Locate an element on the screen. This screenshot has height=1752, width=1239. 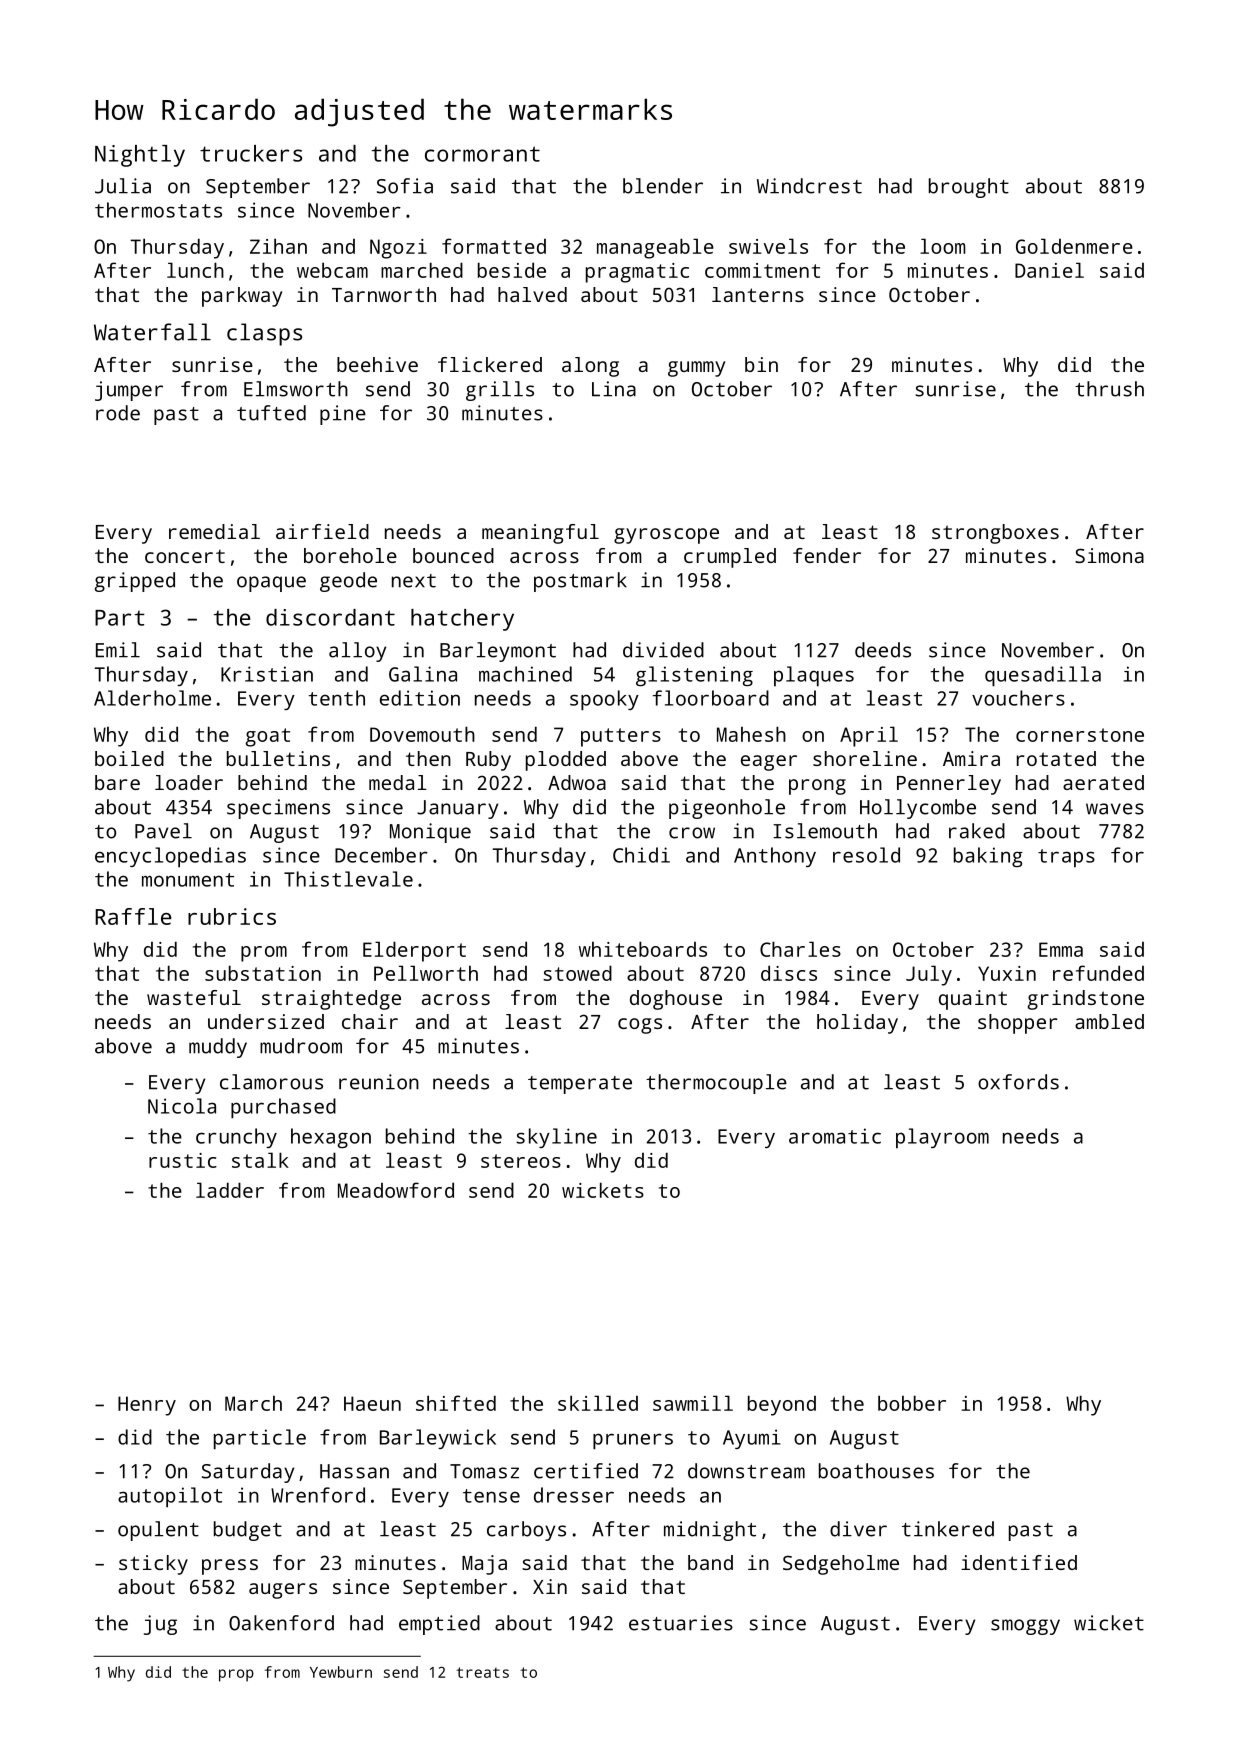
prop is located at coordinates (236, 1675).
